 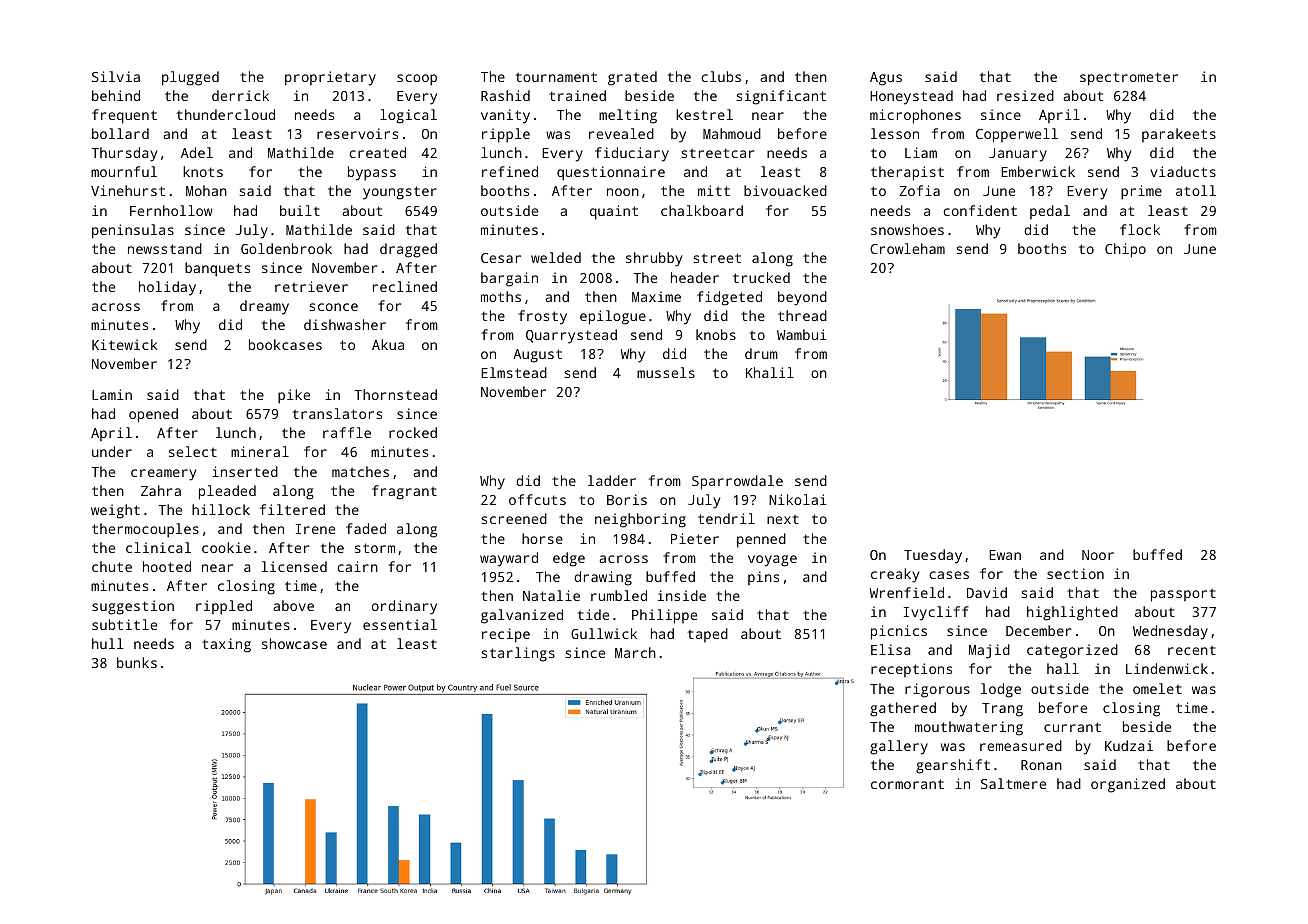 I want to click on Noor, so click(x=1098, y=555).
